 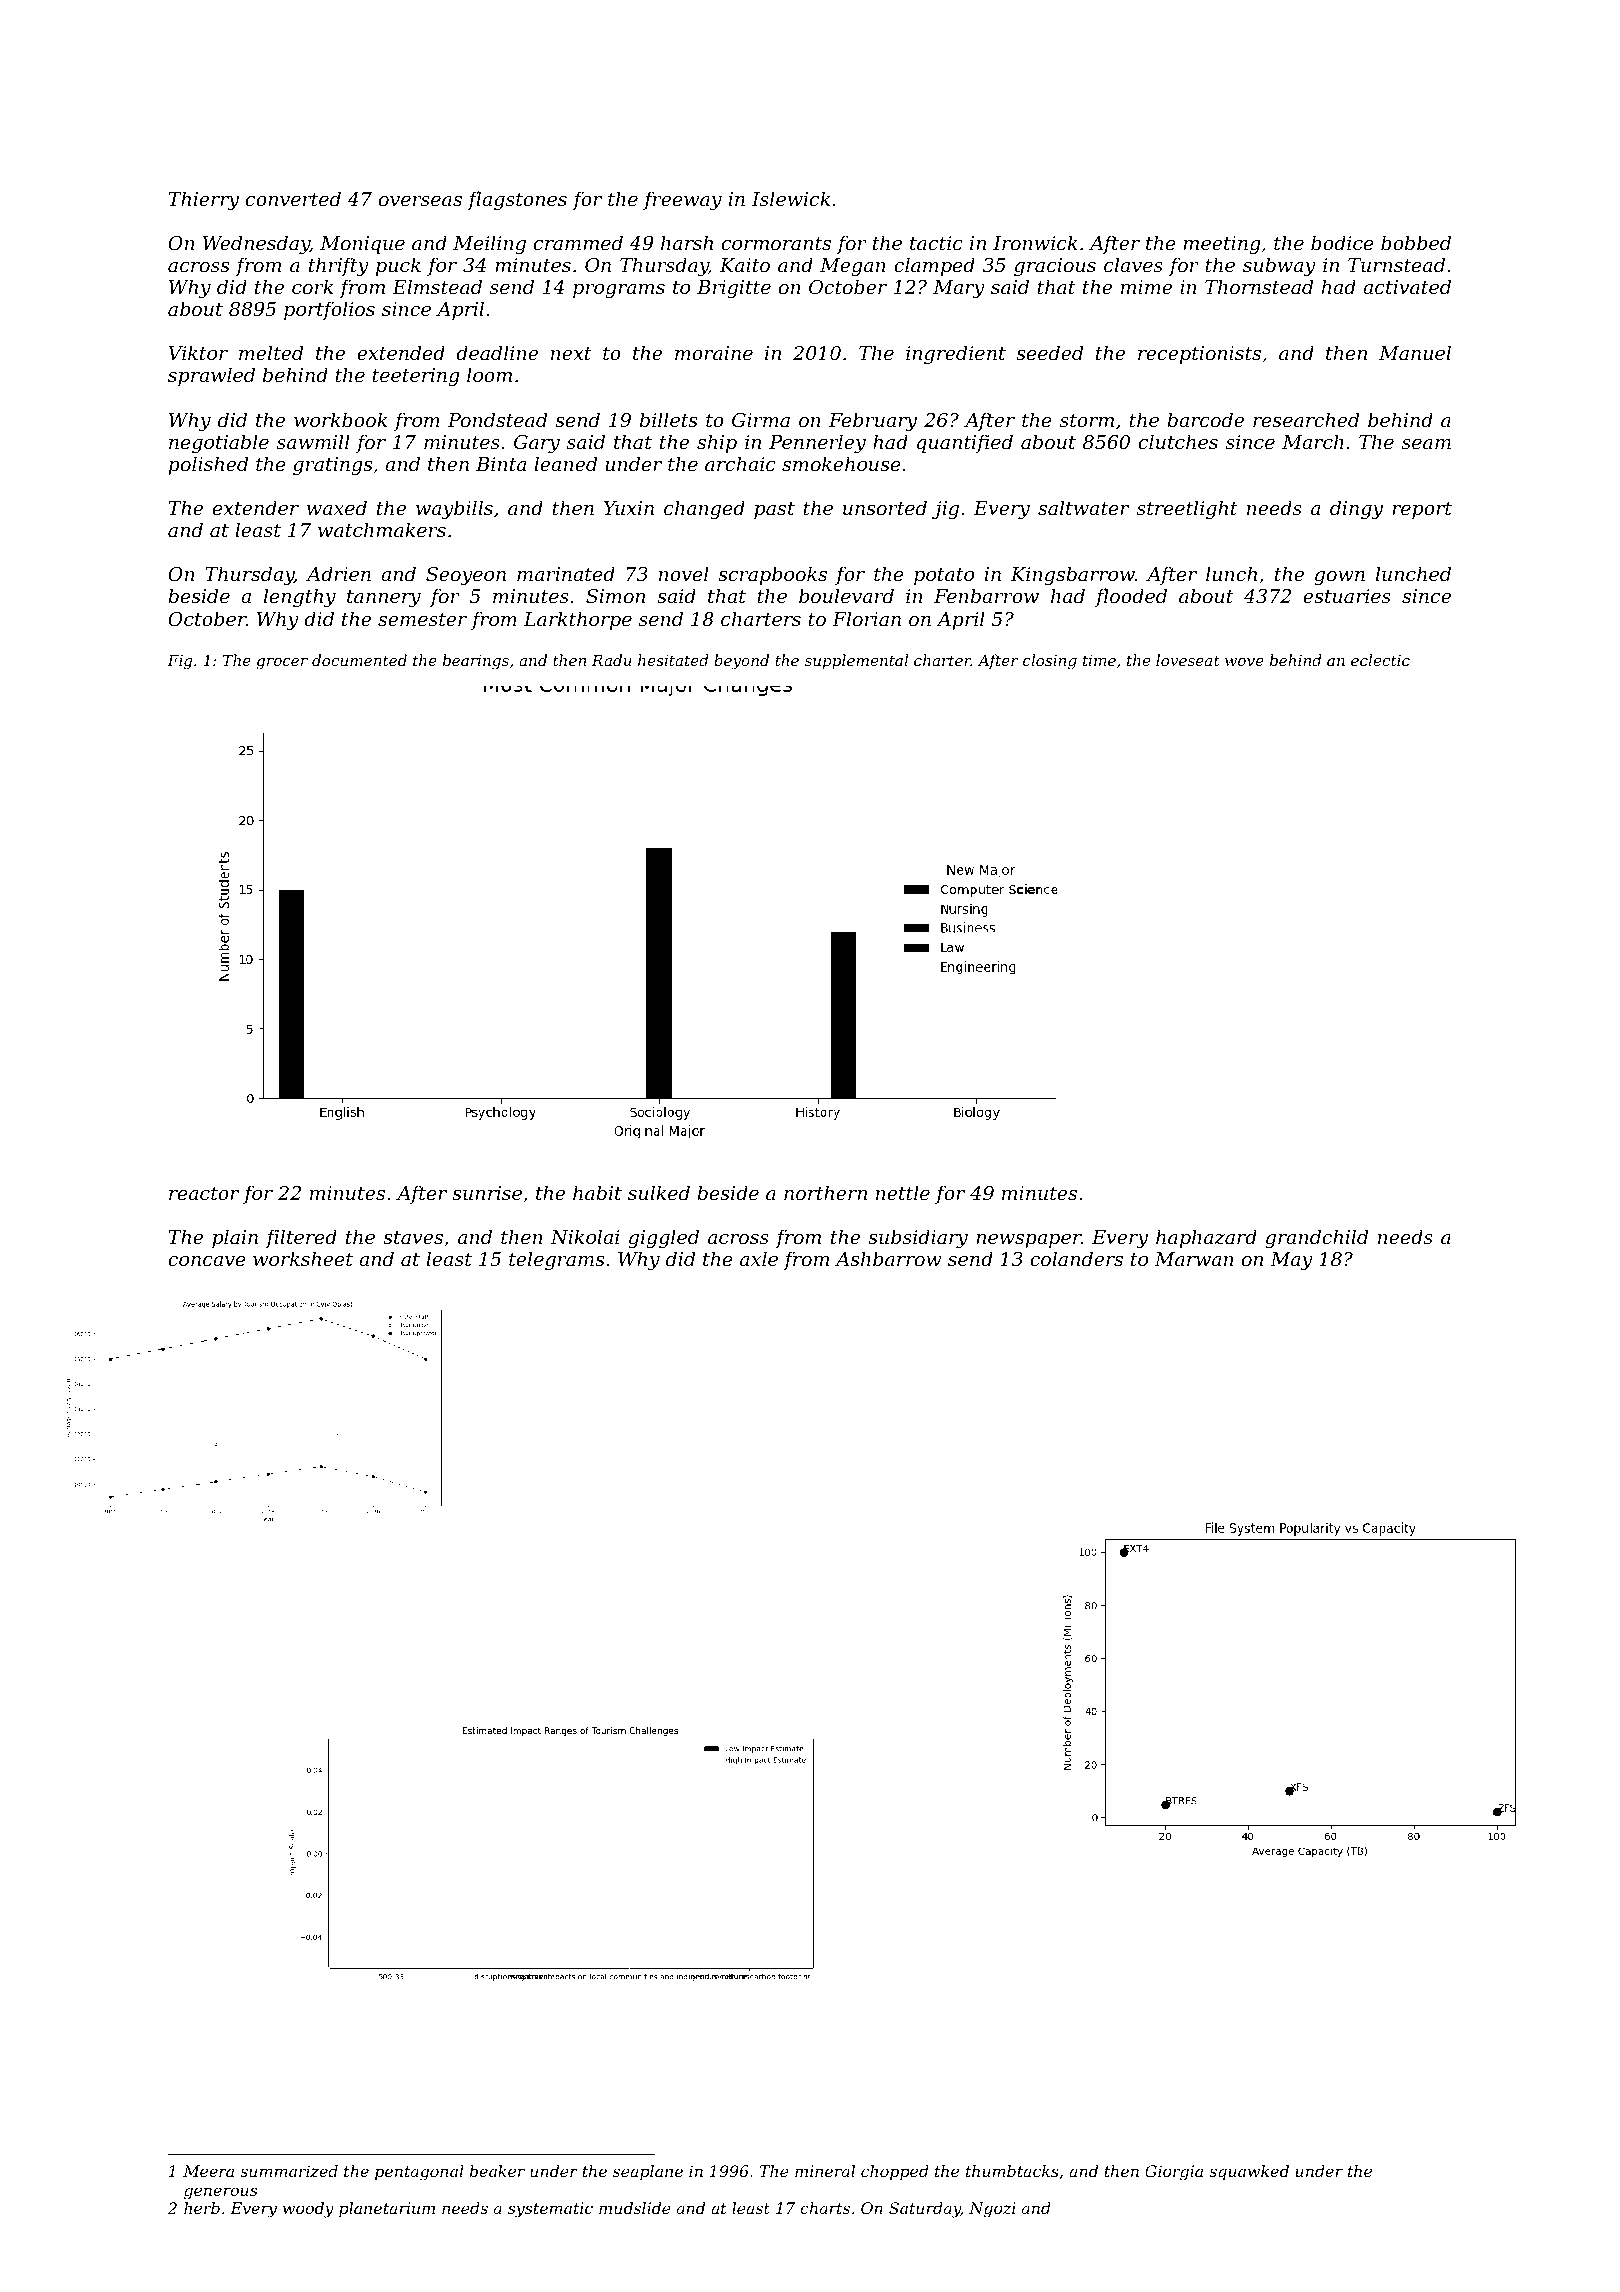 What do you see at coordinates (1416, 242) in the screenshot?
I see `bobbed` at bounding box center [1416, 242].
